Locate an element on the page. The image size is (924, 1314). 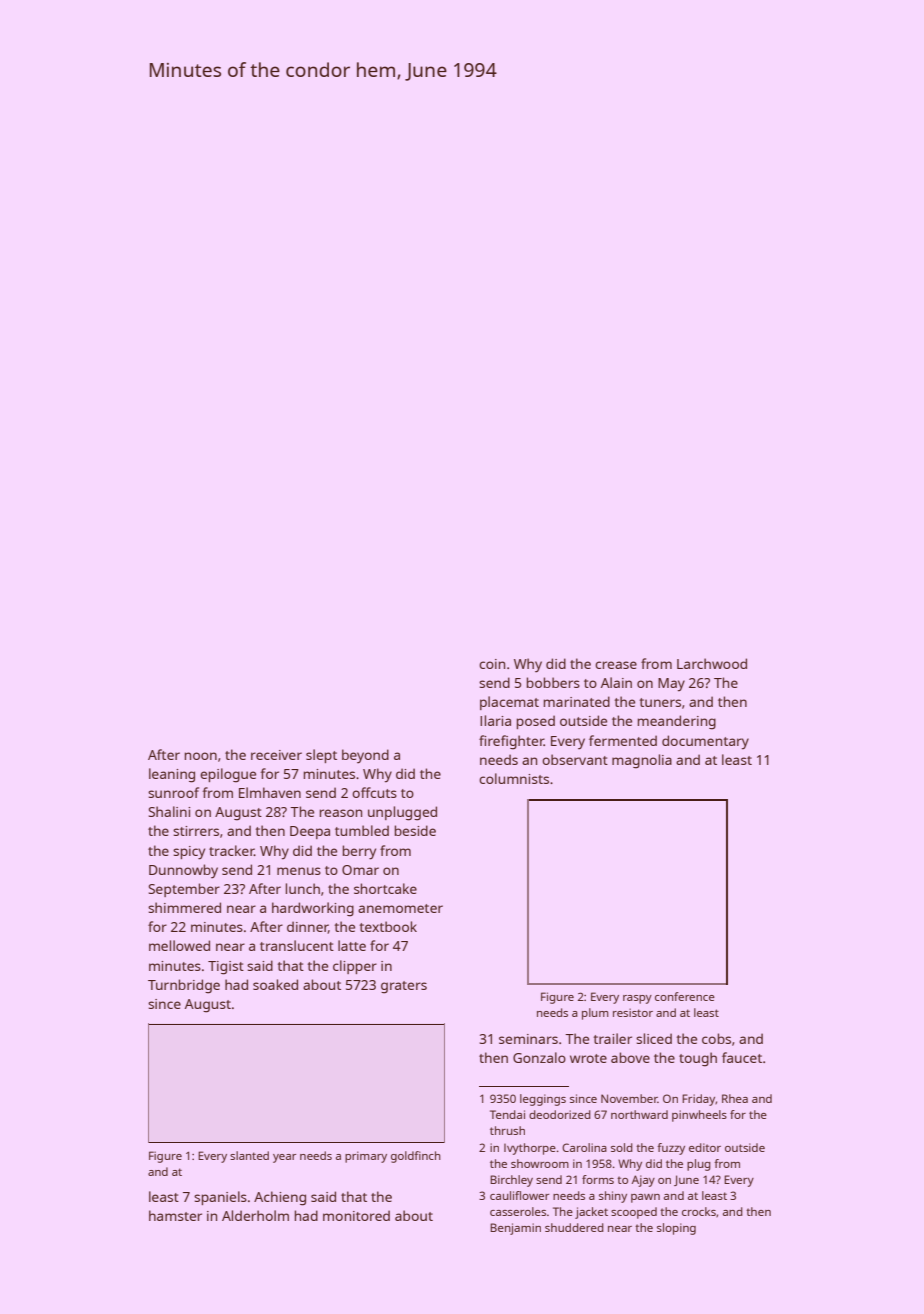
magnolia is located at coordinates (642, 761).
